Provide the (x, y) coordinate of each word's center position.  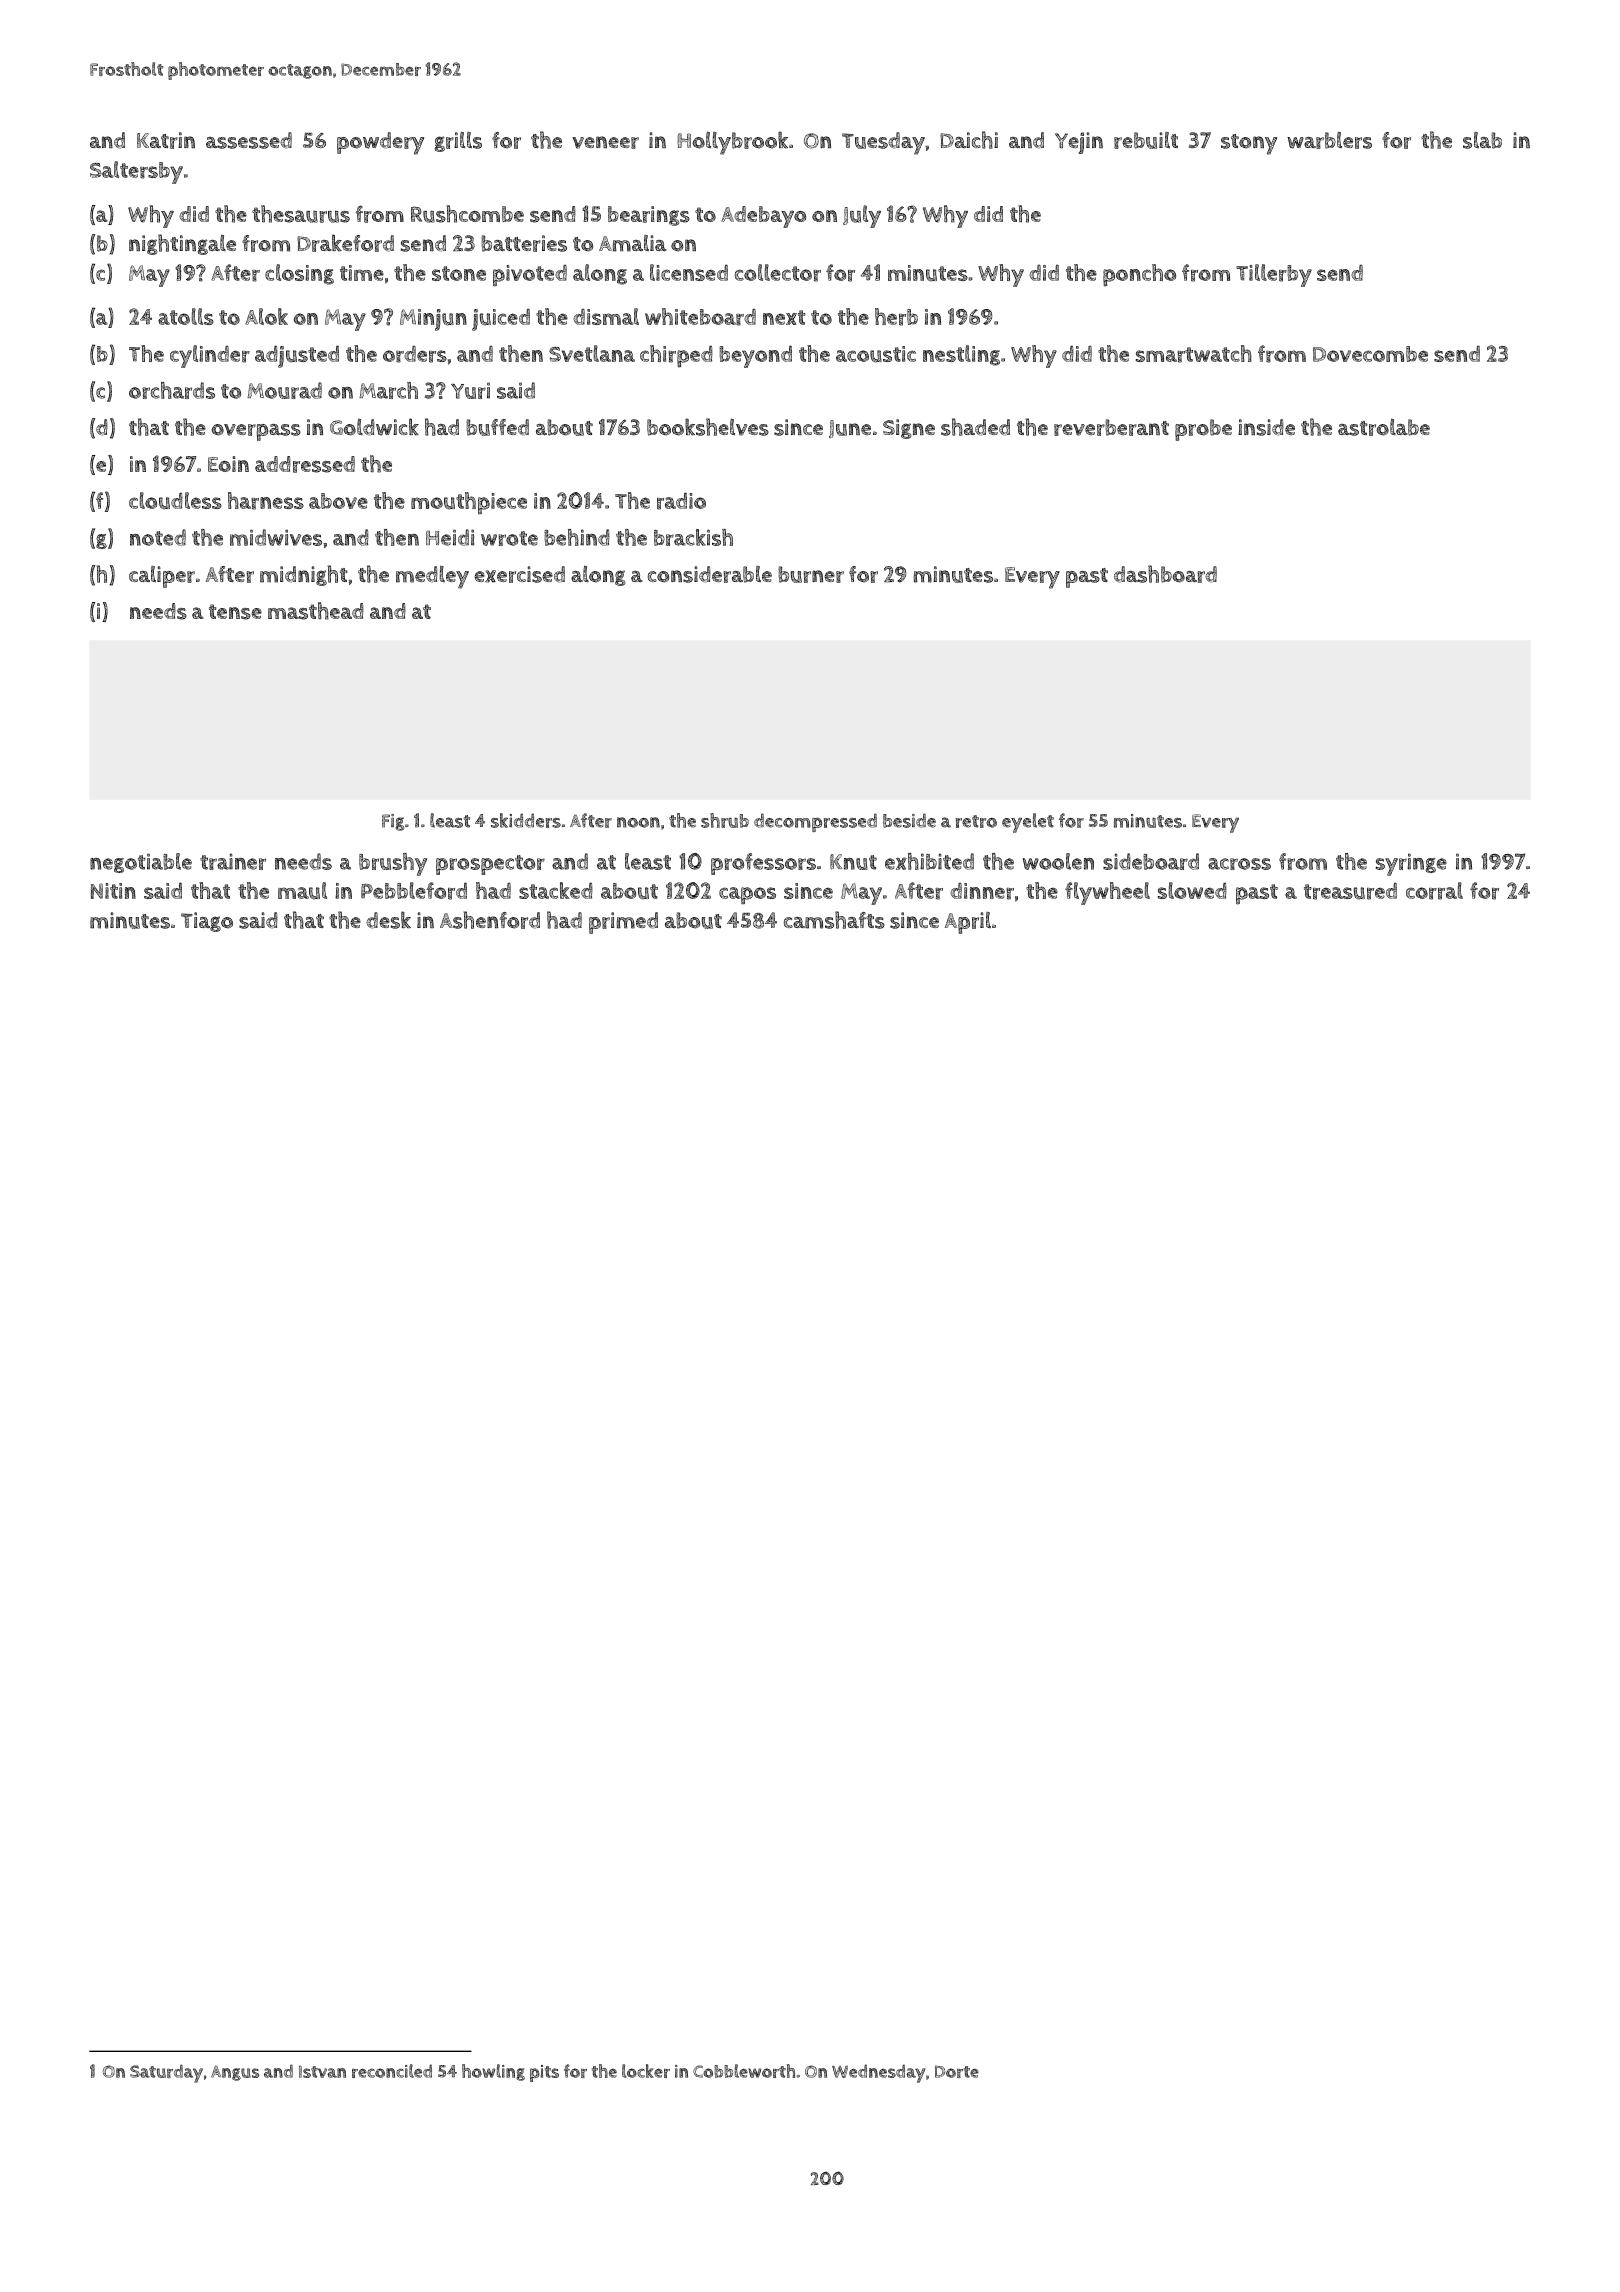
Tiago (207, 922)
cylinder (210, 356)
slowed (1192, 890)
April (968, 923)
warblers (1329, 140)
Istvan (322, 2072)
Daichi (969, 140)
